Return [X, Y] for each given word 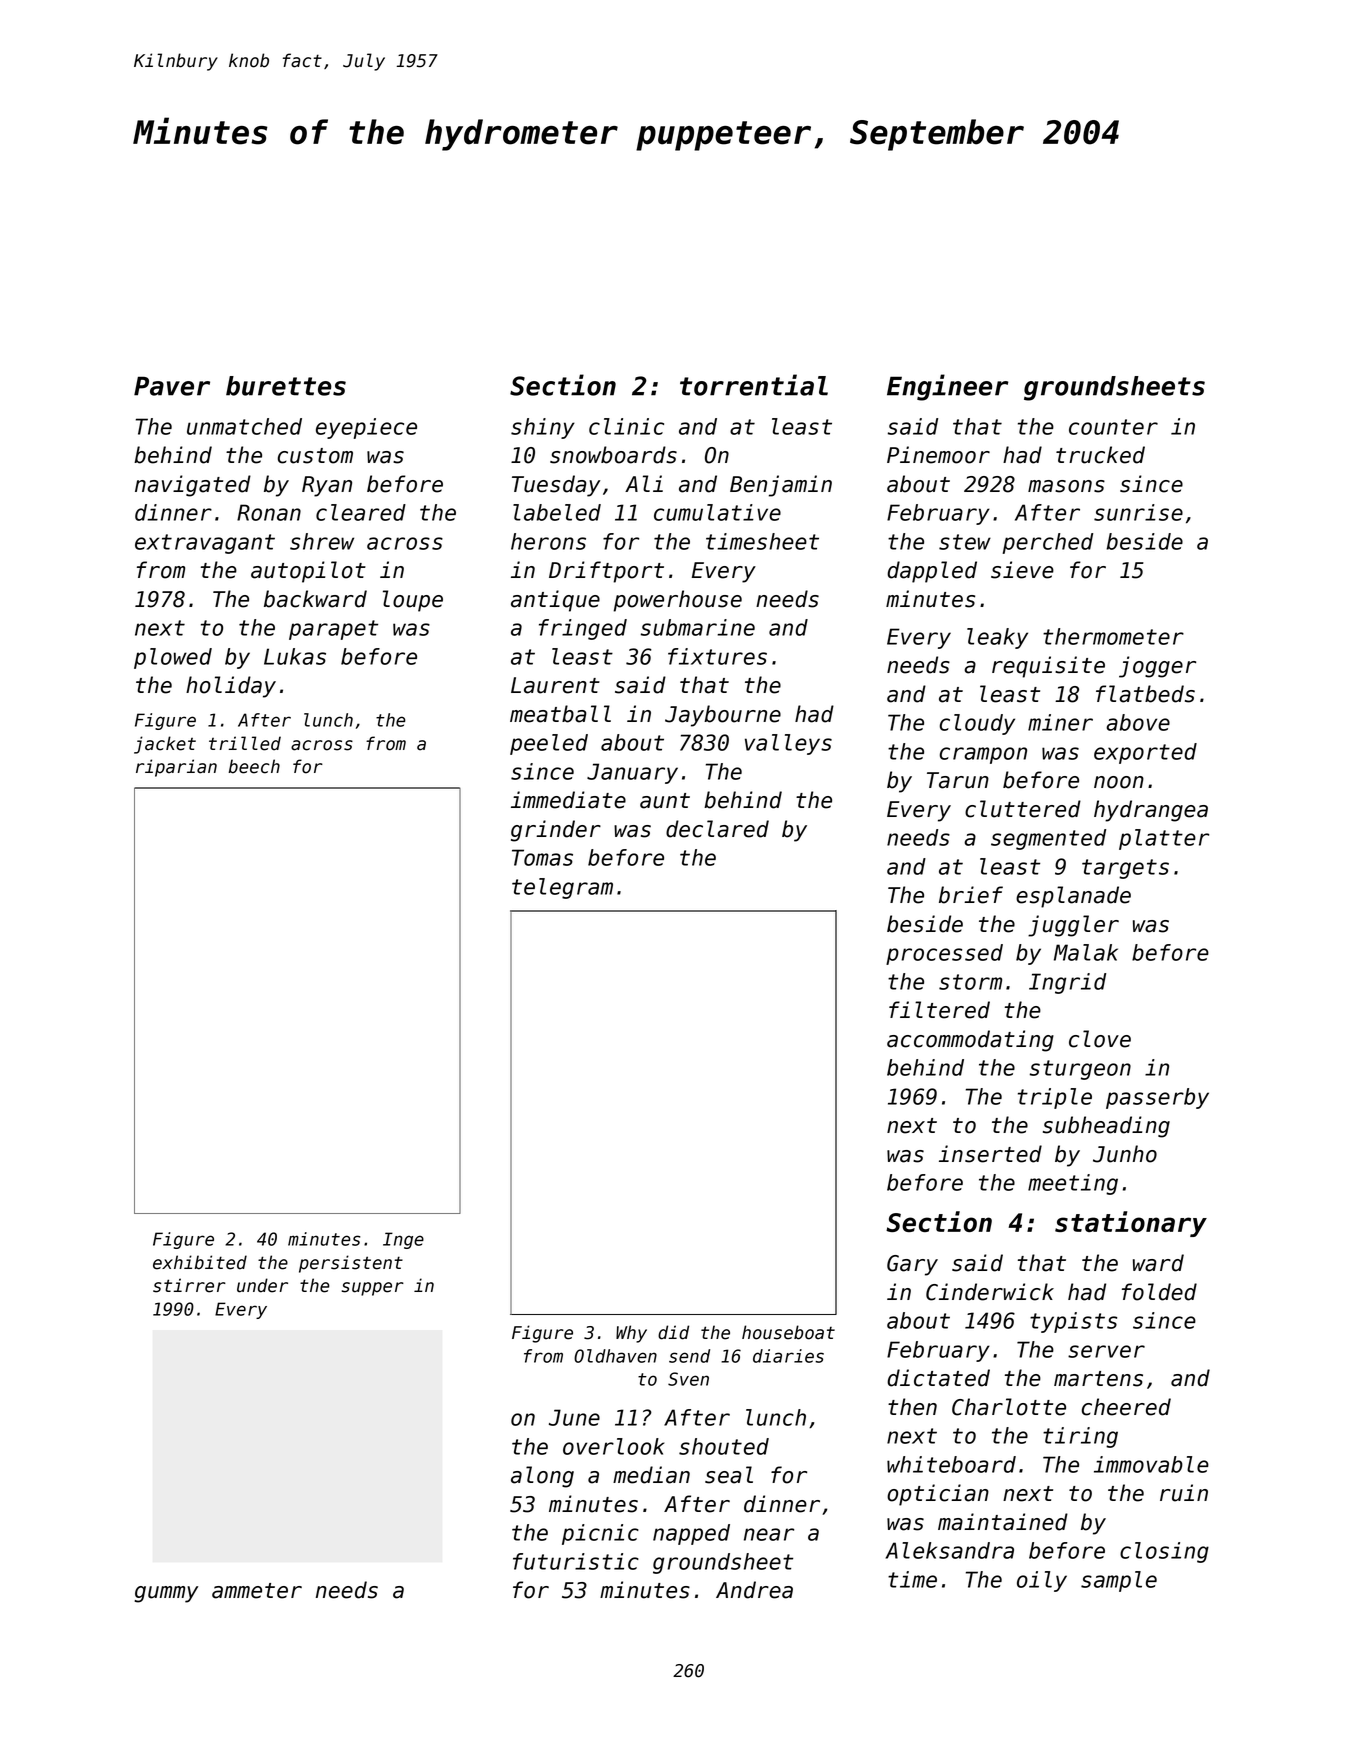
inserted [990, 1154]
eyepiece [366, 428]
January [632, 773]
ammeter [257, 1591]
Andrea [754, 1590]
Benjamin [781, 486]
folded [1159, 1292]
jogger [1157, 667]
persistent [351, 1264]
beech [254, 766]
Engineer [948, 387]
